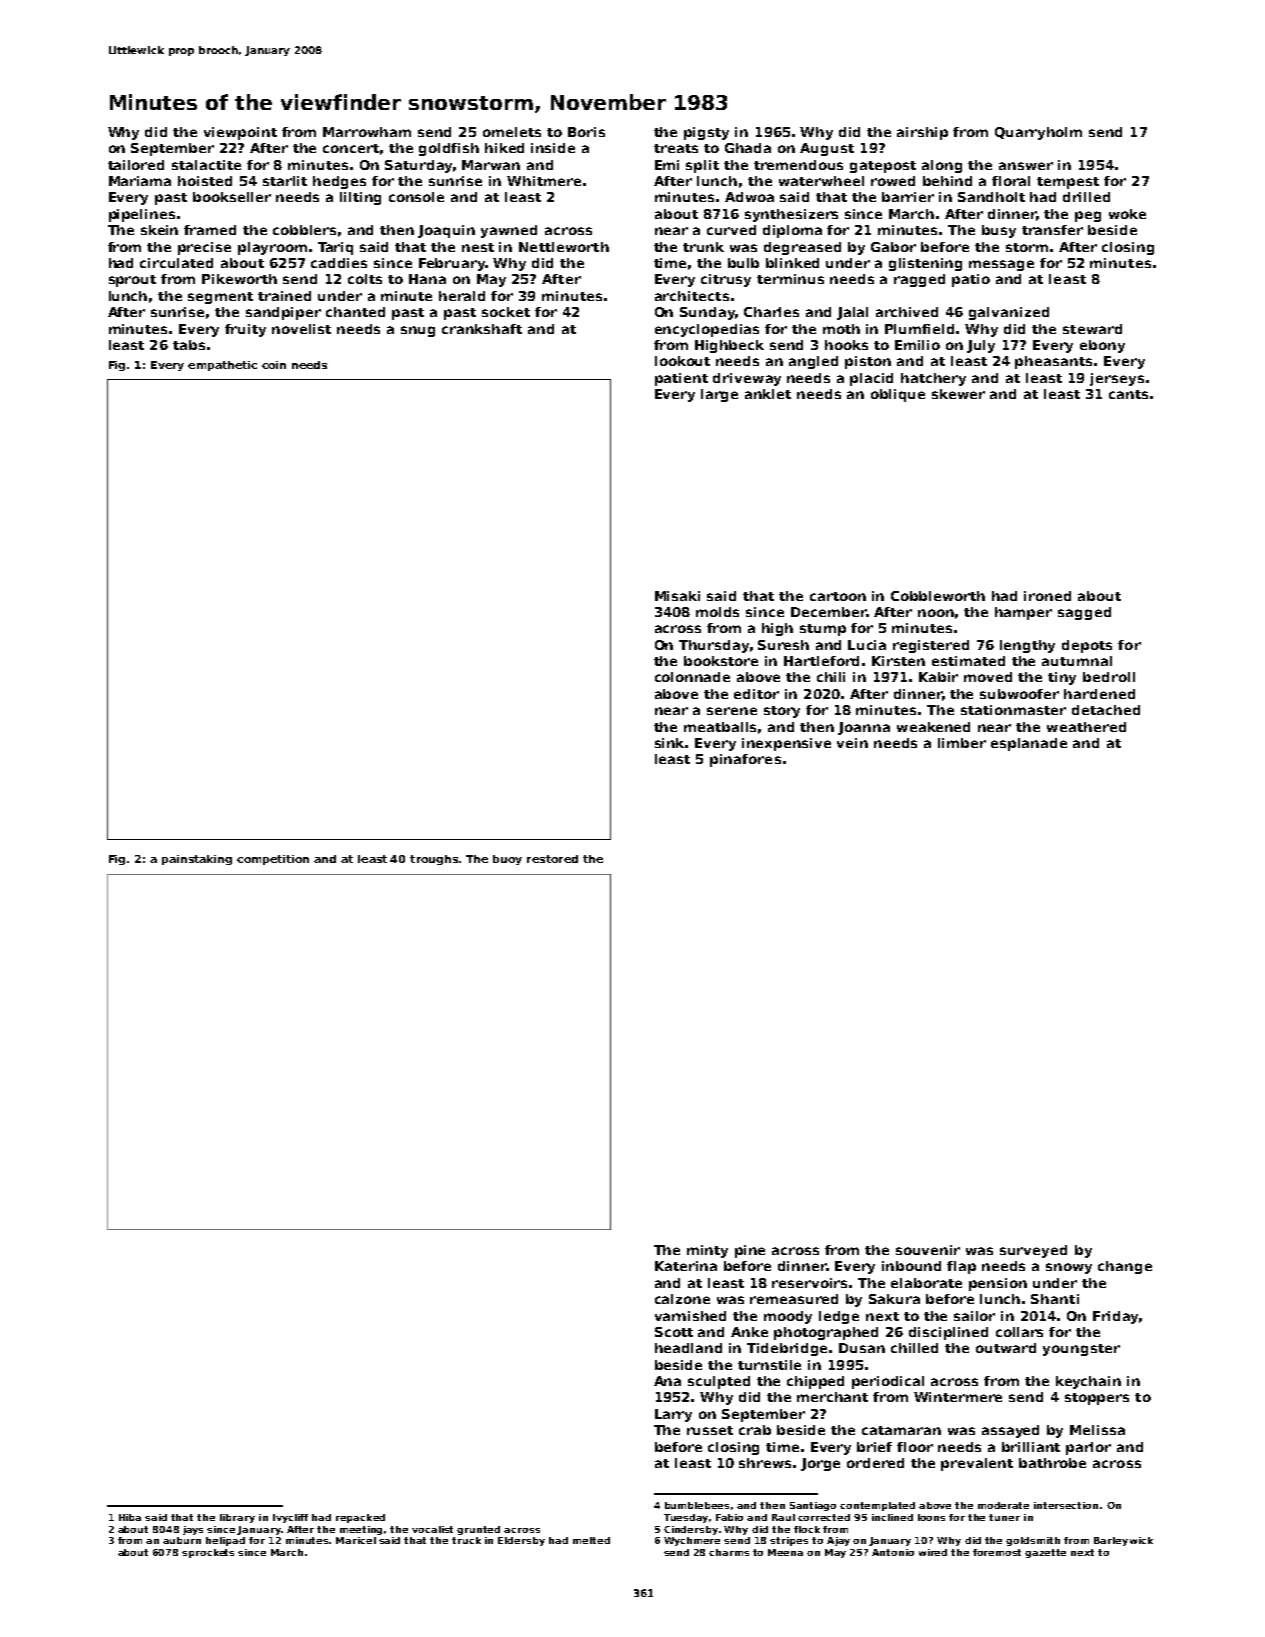 The width and height of the document is (1265, 1637). I want to click on framed, so click(210, 230).
